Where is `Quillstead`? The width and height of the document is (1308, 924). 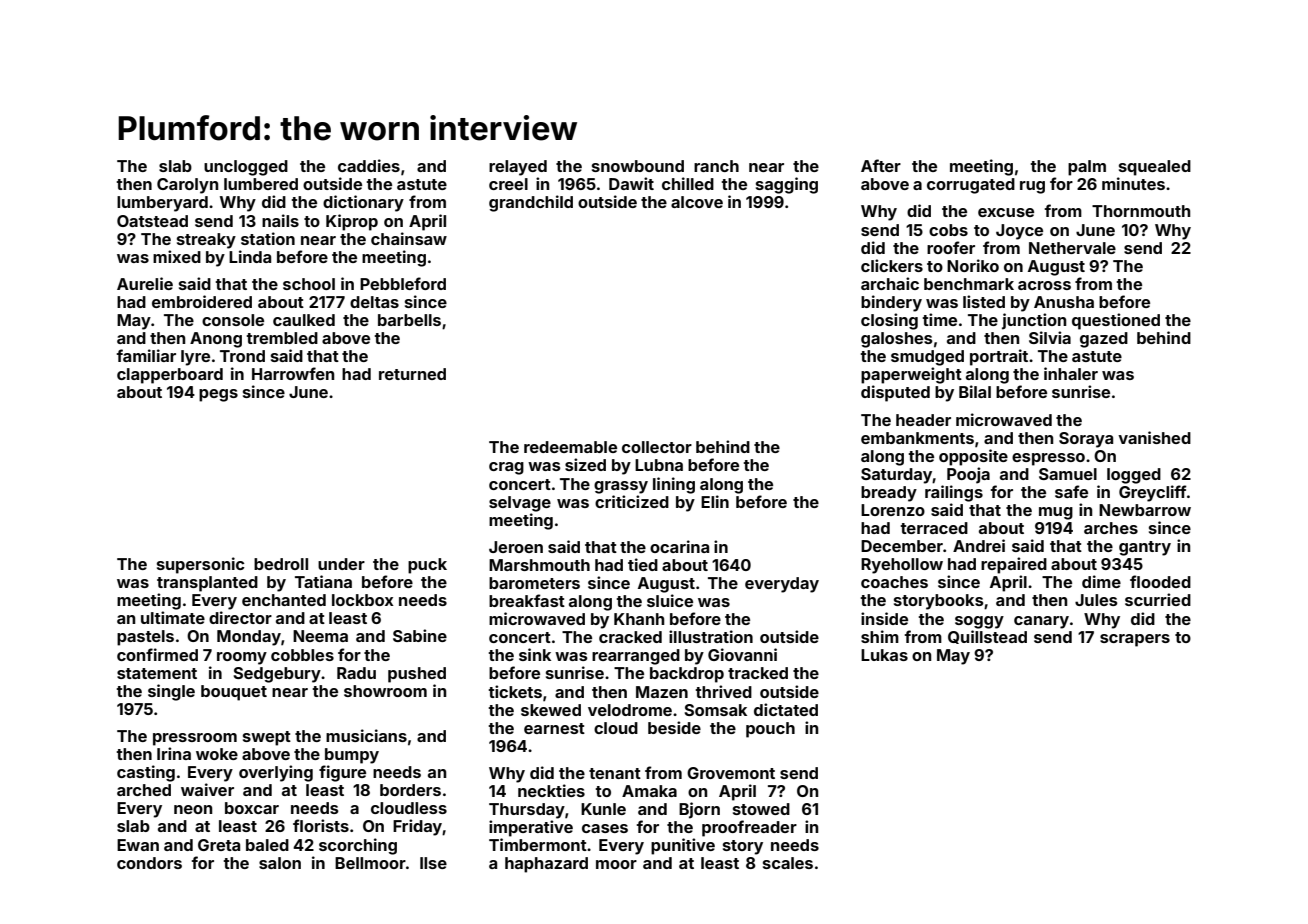
Quillstead is located at coordinates (987, 637).
